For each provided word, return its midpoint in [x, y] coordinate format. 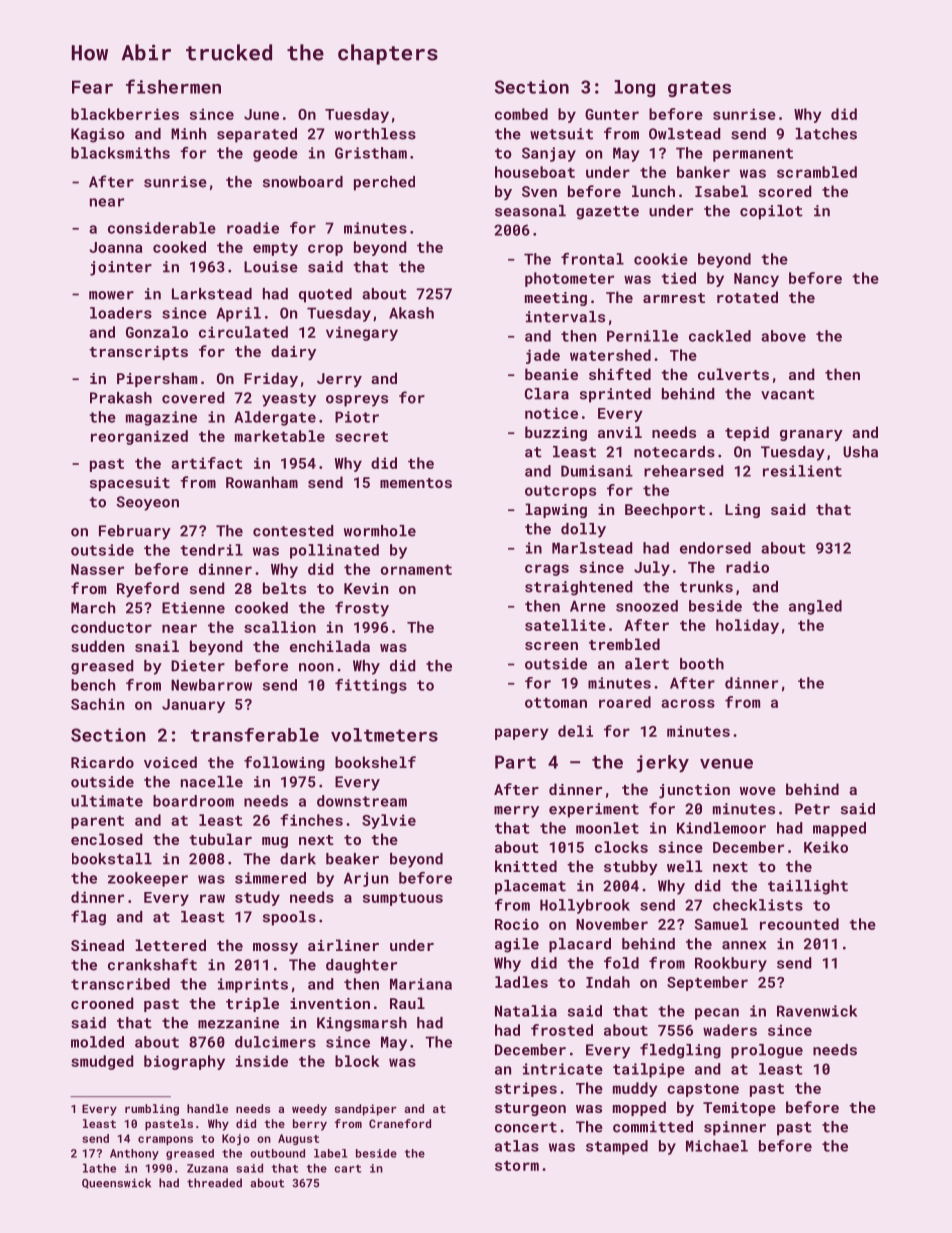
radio [747, 567]
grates [699, 89]
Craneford [400, 1123]
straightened [579, 588]
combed [521, 114]
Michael [717, 1146]
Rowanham [262, 482]
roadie [253, 228]
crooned [102, 1003]
